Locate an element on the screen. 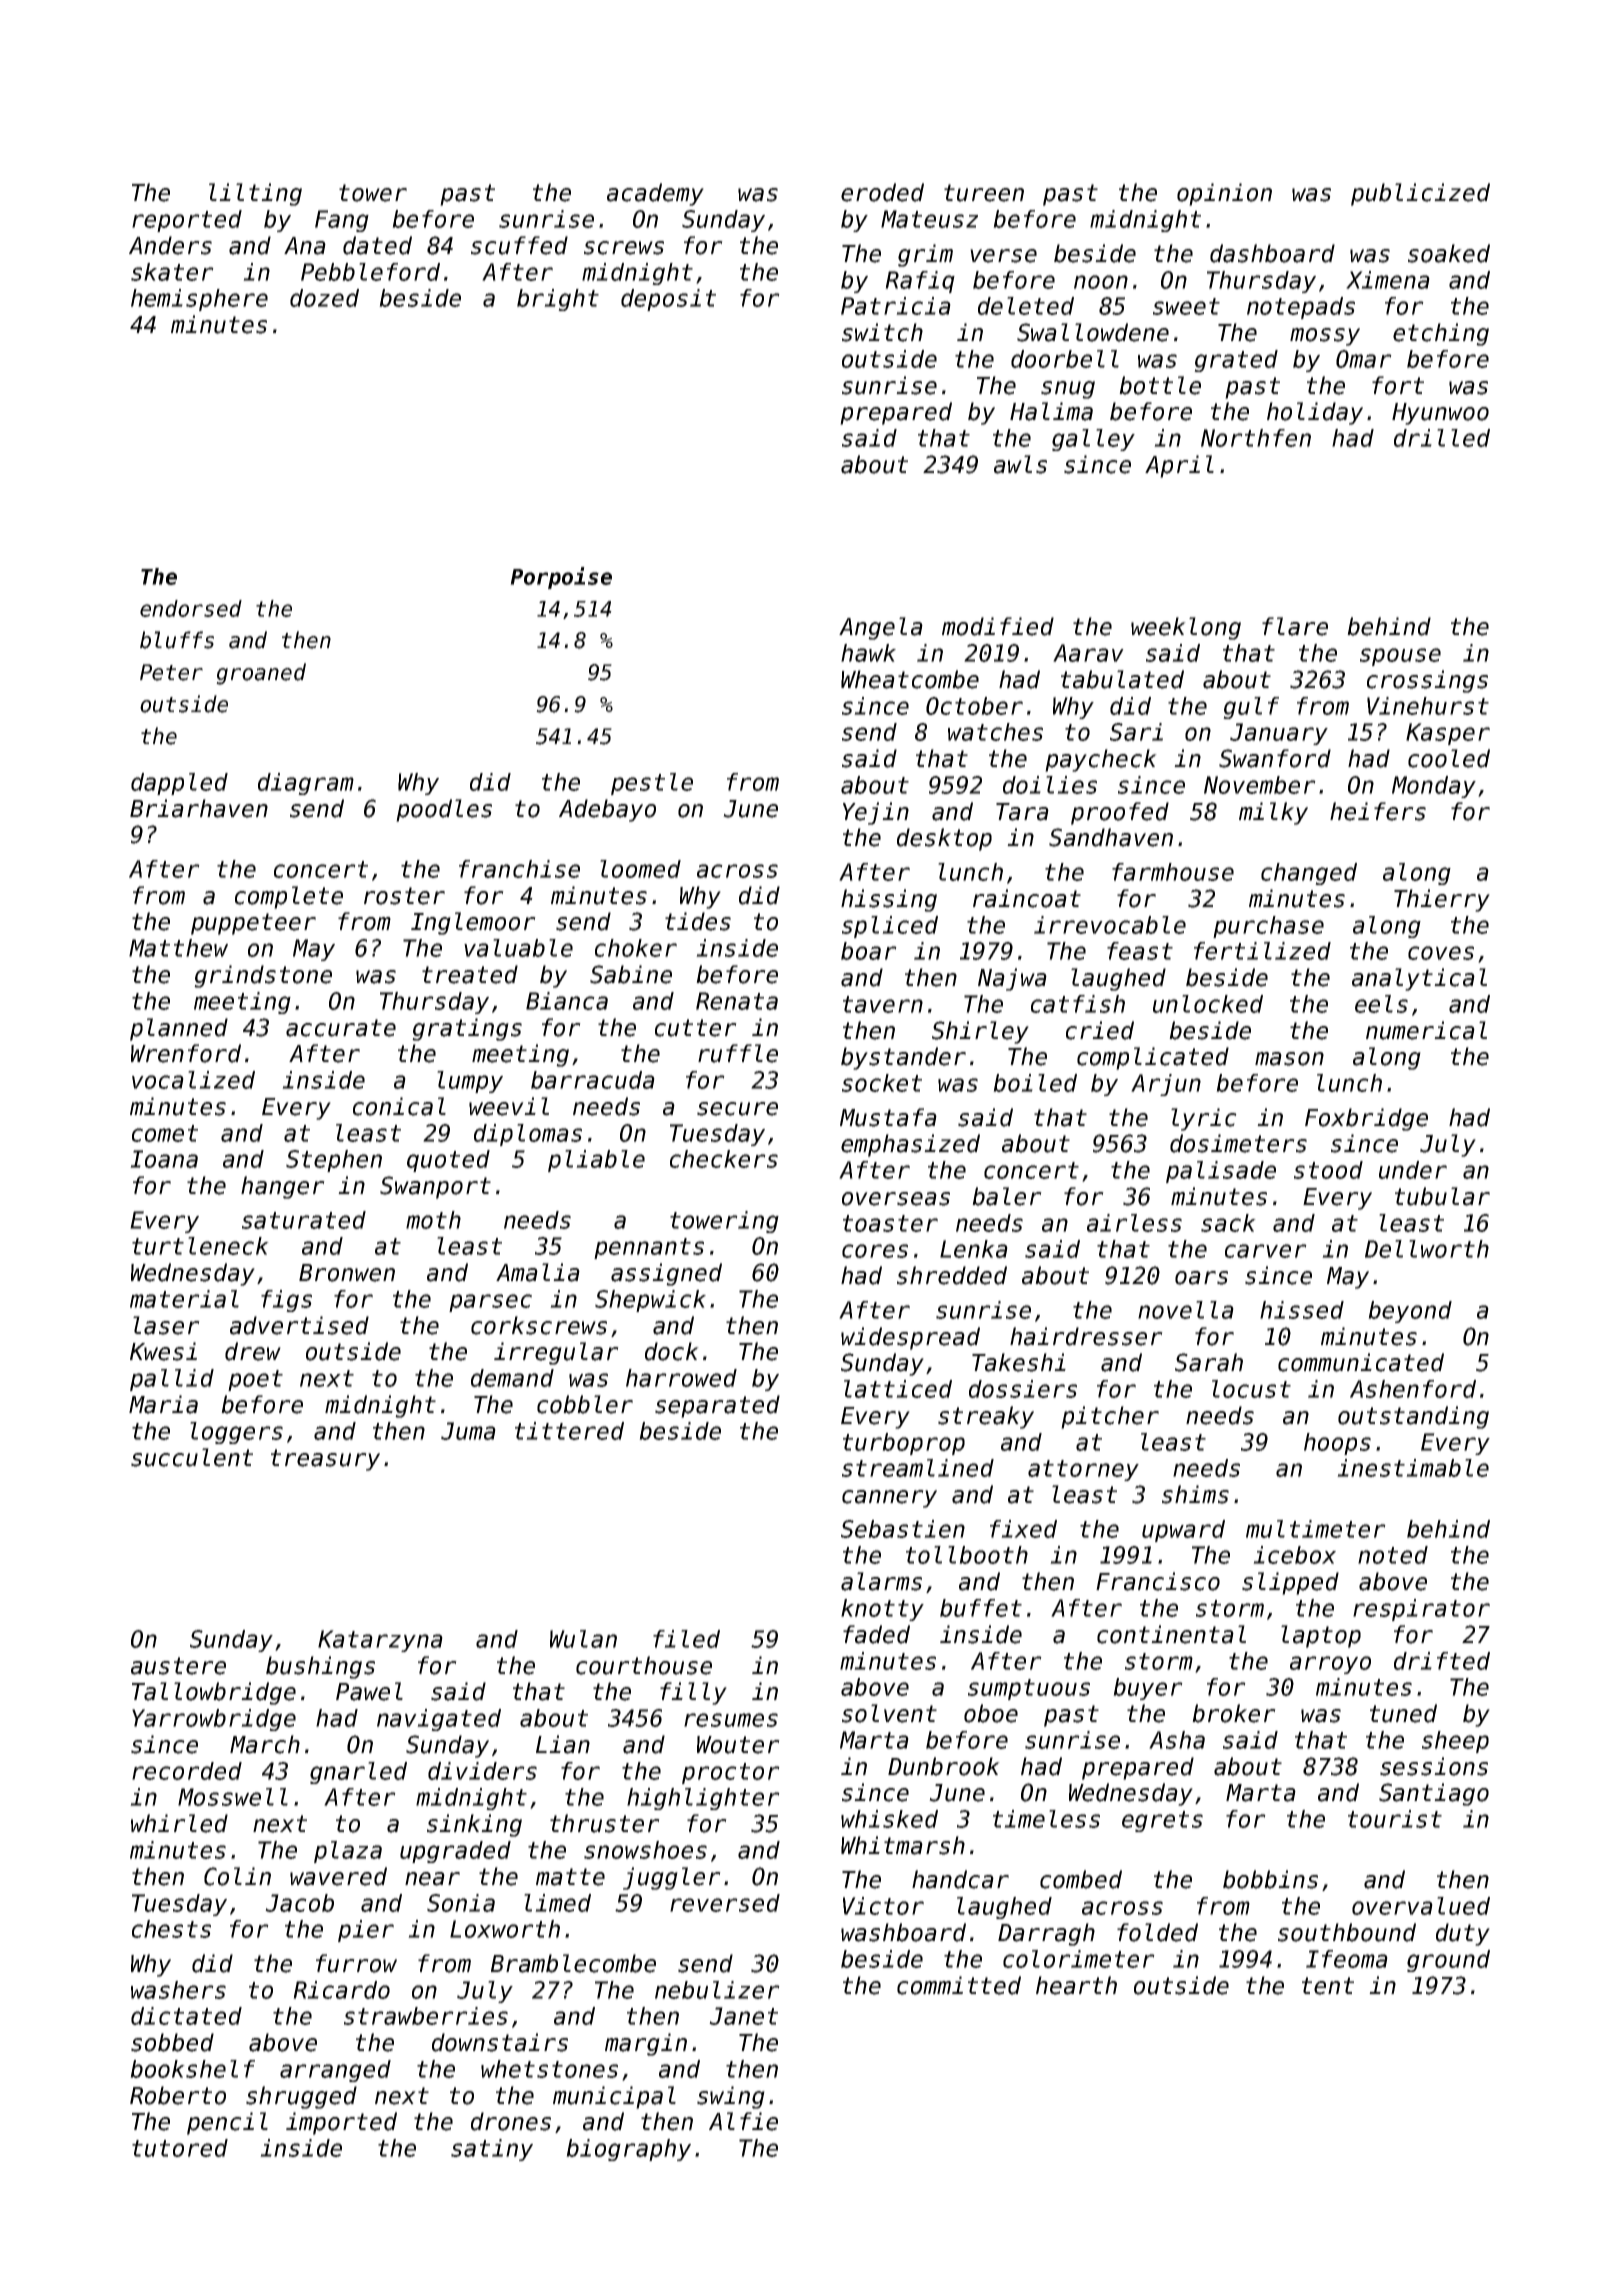 The height and width of the screenshot is (2292, 1620). Victor is located at coordinates (883, 1906).
